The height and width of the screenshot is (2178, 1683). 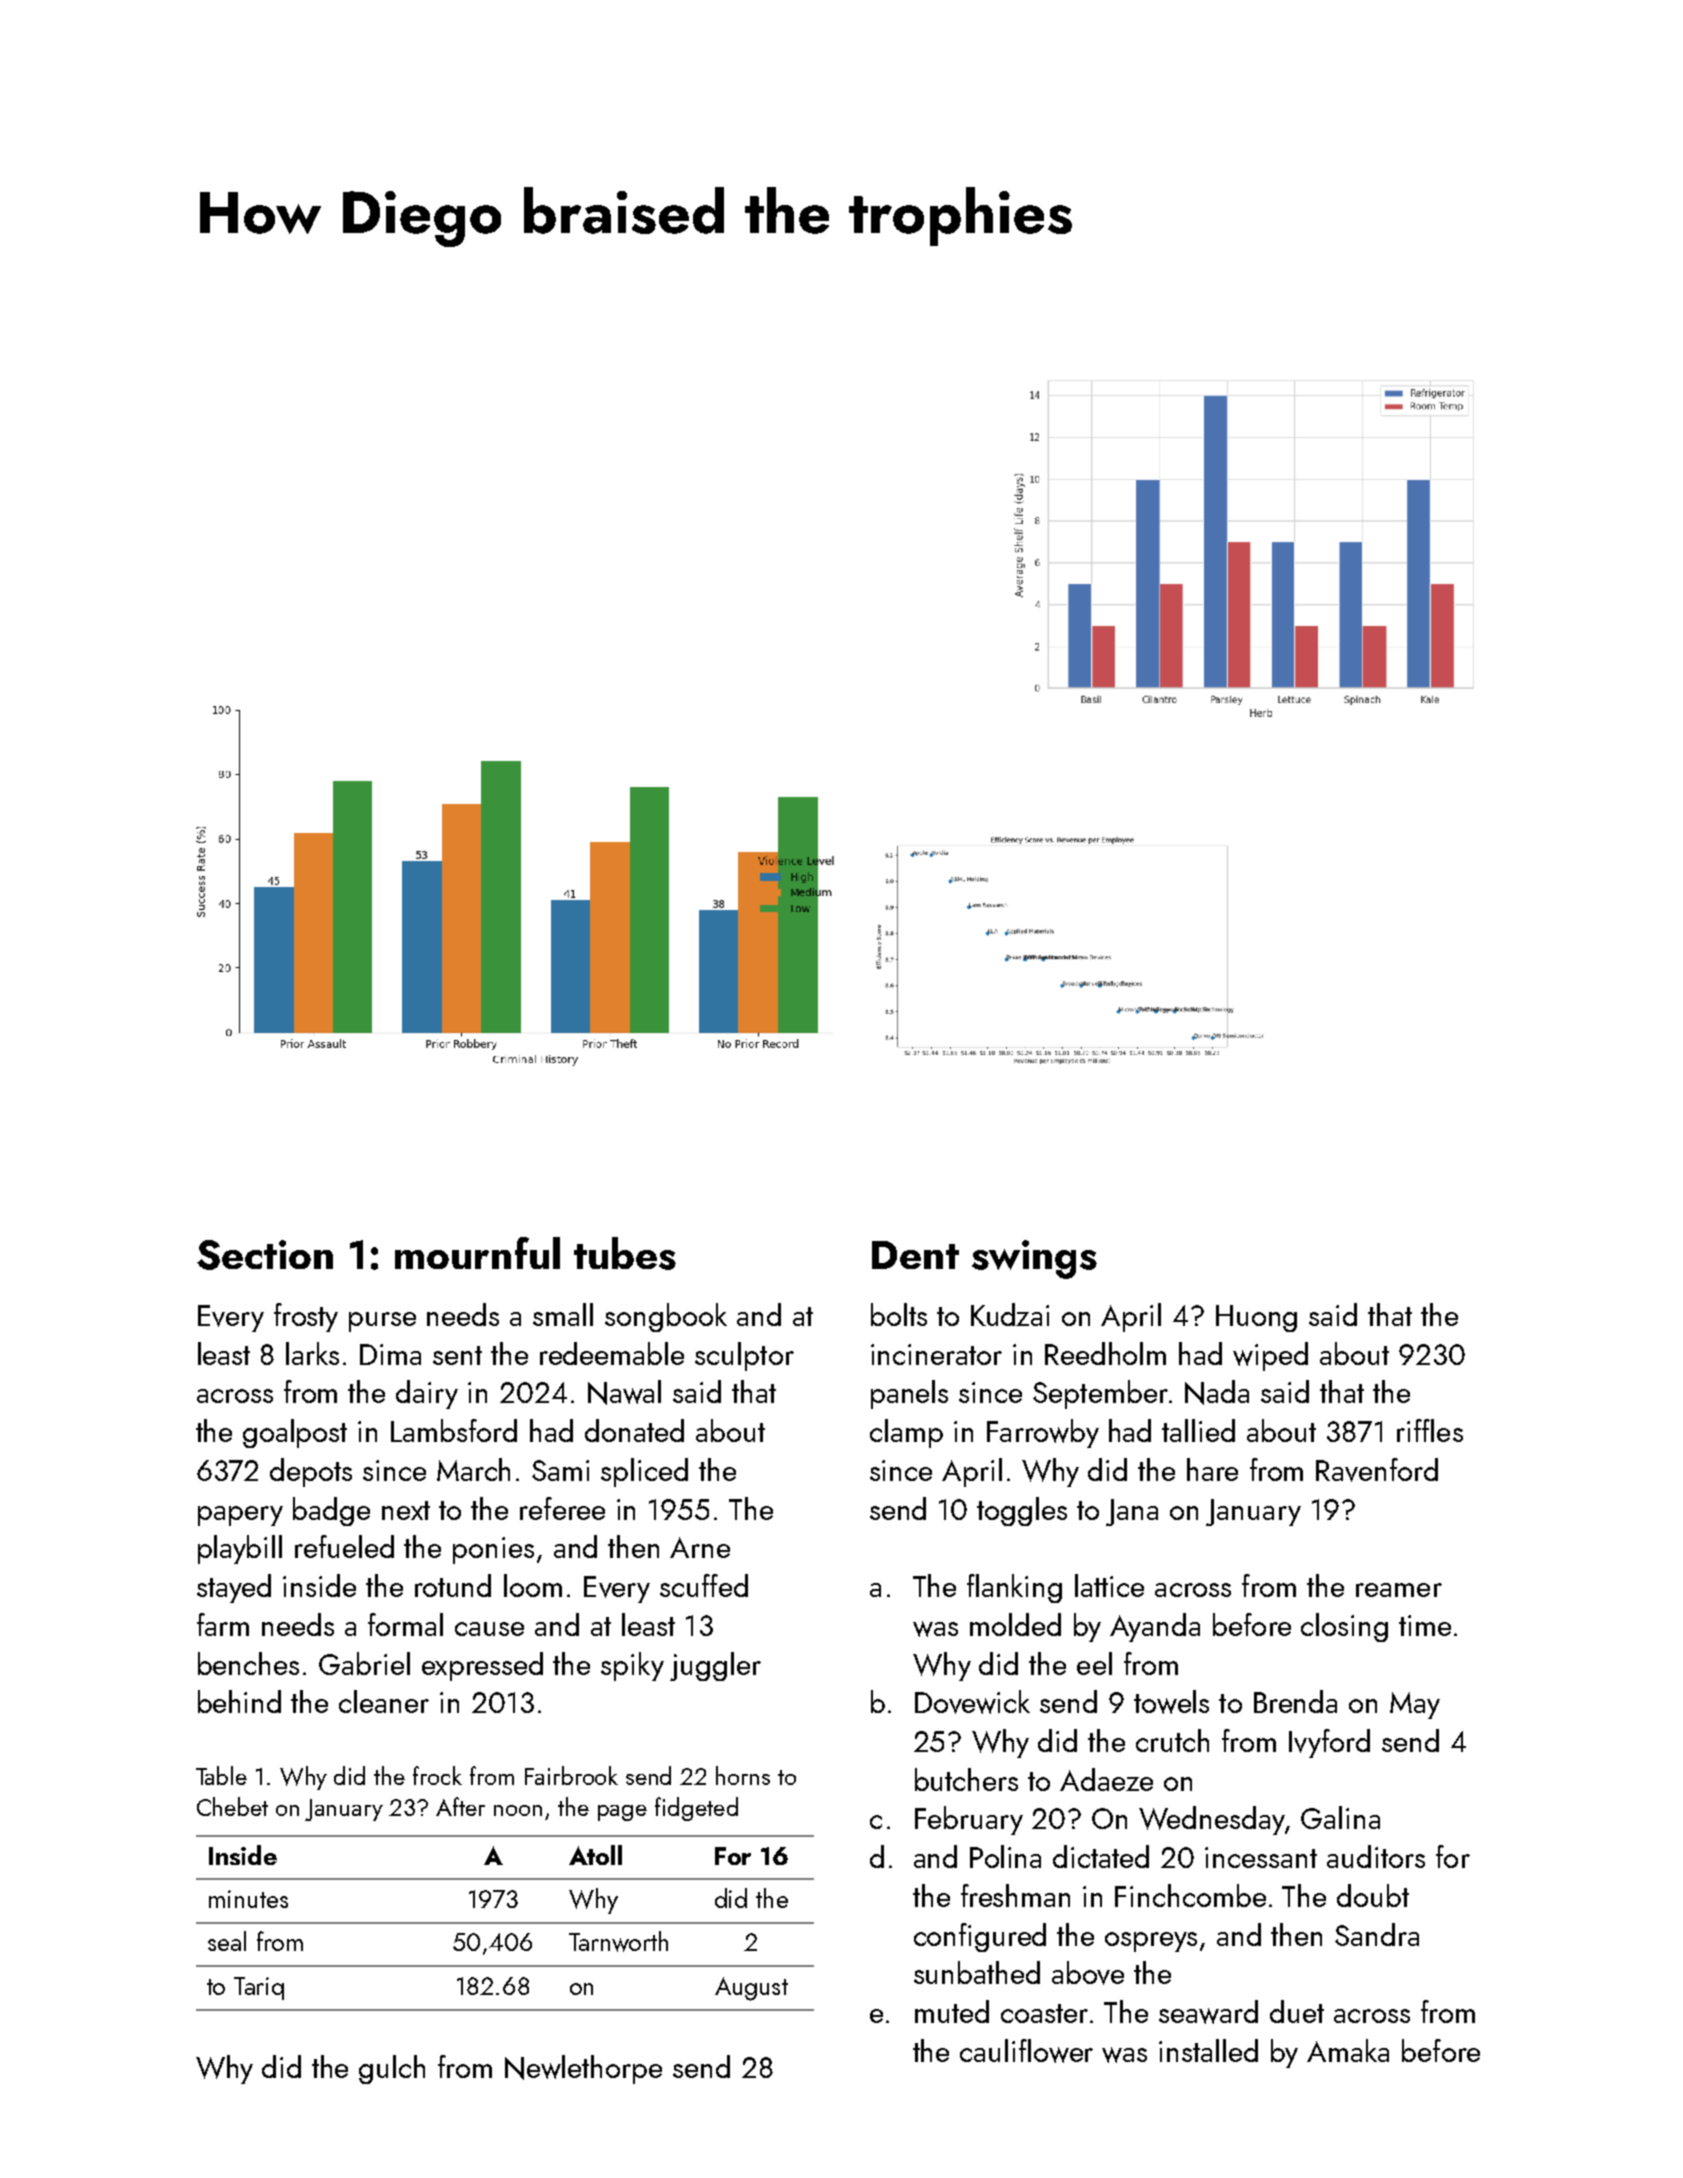 What do you see at coordinates (562, 1508) in the screenshot?
I see `referee` at bounding box center [562, 1508].
